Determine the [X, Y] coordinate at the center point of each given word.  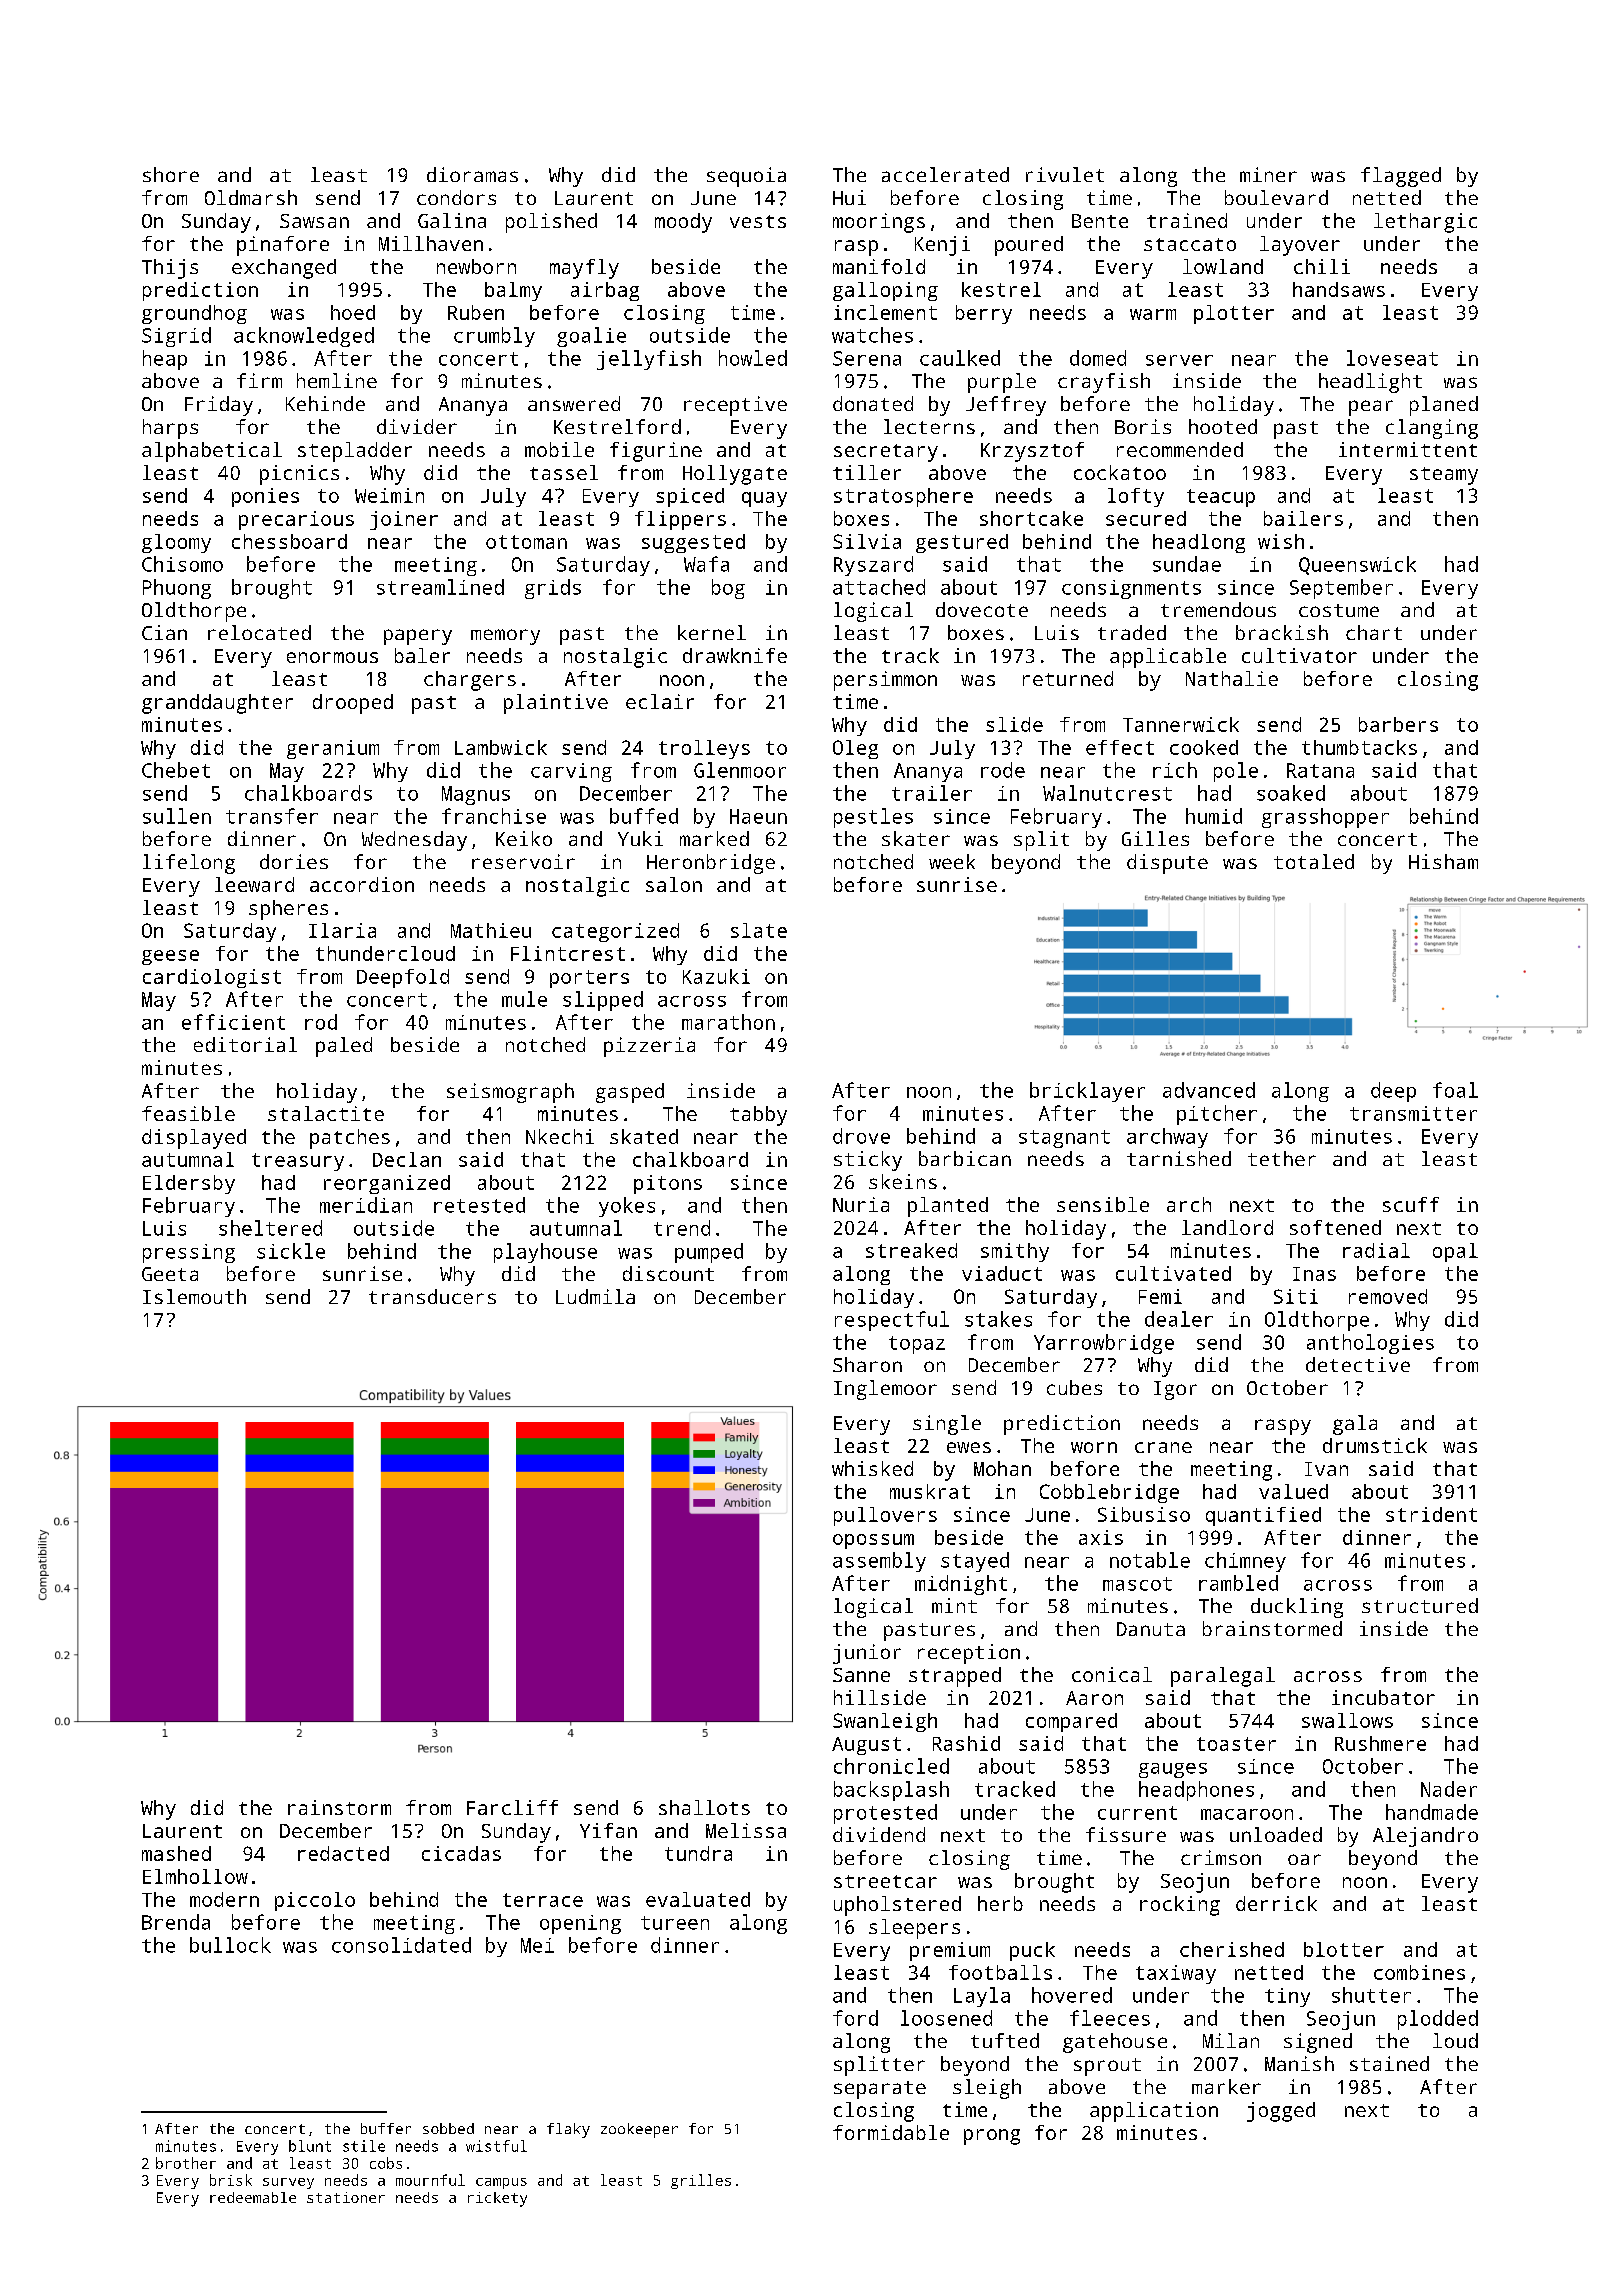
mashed [176, 1853]
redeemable [253, 2197]
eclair [660, 701]
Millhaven [431, 243]
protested [885, 1814]
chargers [470, 681]
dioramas [472, 174]
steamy [1444, 476]
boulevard [1276, 197]
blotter [1344, 1949]
